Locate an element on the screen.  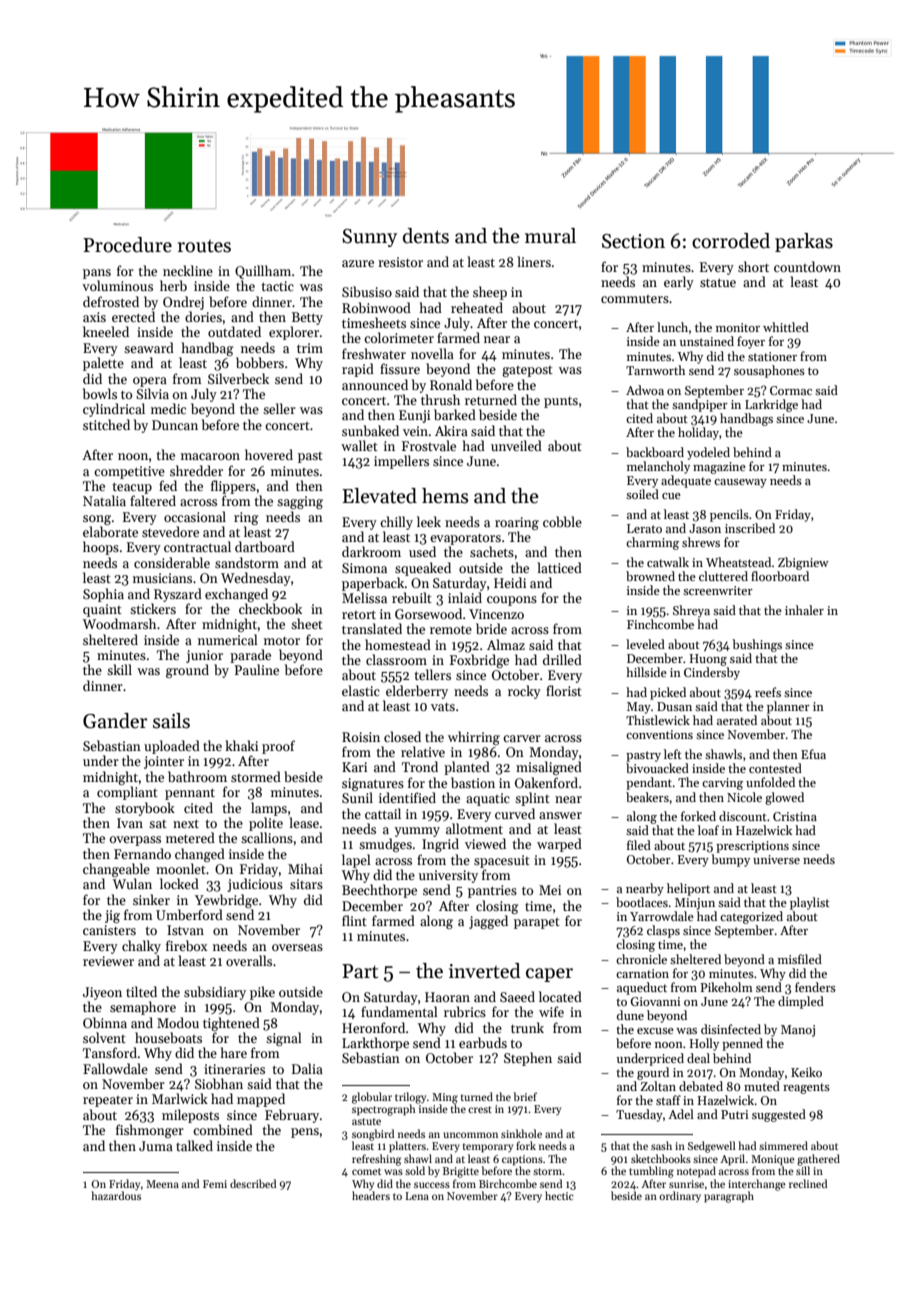
Quillham is located at coordinates (263, 272).
